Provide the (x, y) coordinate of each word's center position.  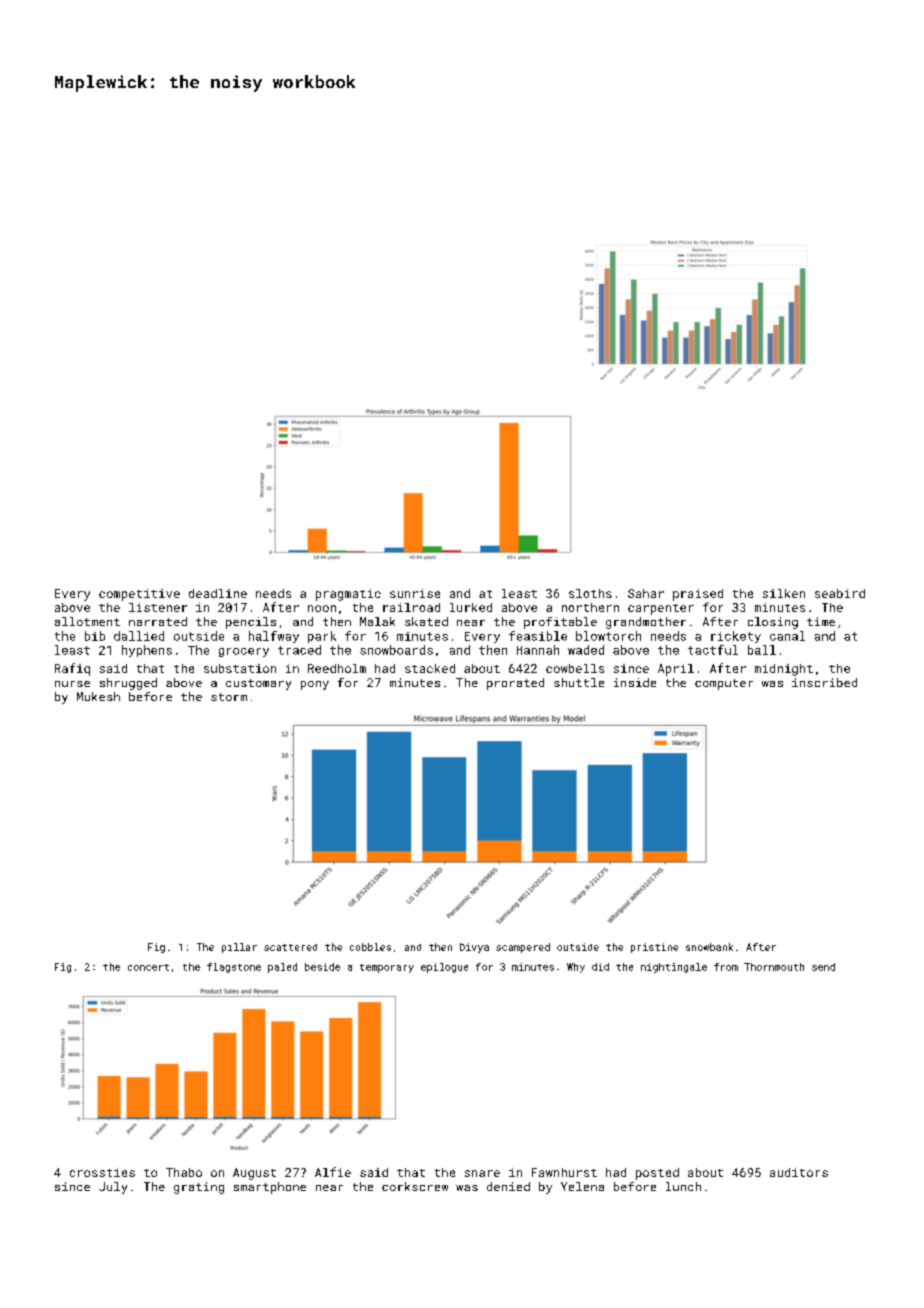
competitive (139, 595)
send (823, 967)
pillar (239, 948)
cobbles (370, 947)
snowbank (709, 947)
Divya (474, 948)
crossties (102, 1172)
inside (635, 682)
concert (148, 967)
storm (229, 697)
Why (576, 968)
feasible (538, 636)
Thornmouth (774, 967)
